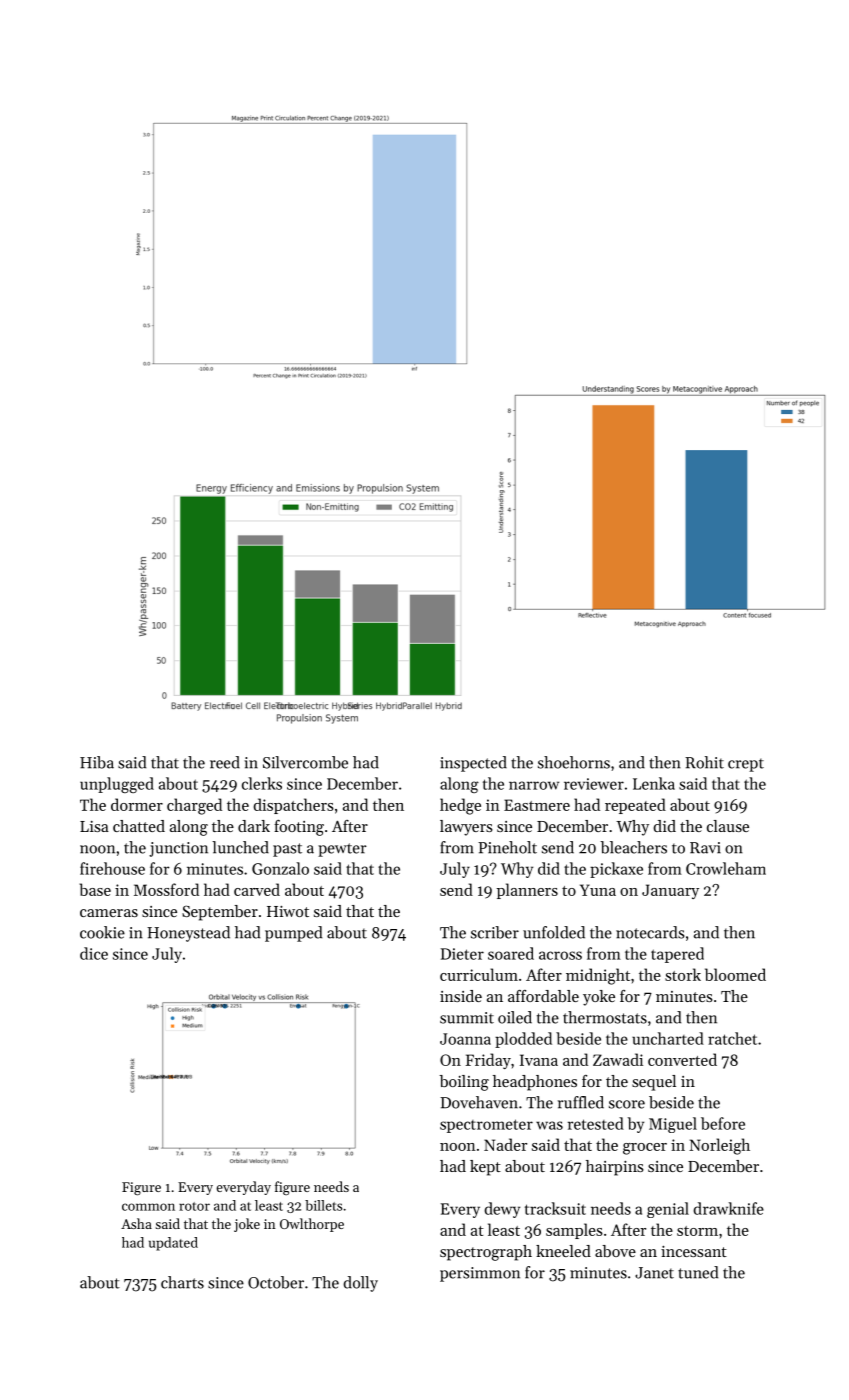 The width and height of the document is (849, 1400). I want to click on plodded, so click(523, 1040).
